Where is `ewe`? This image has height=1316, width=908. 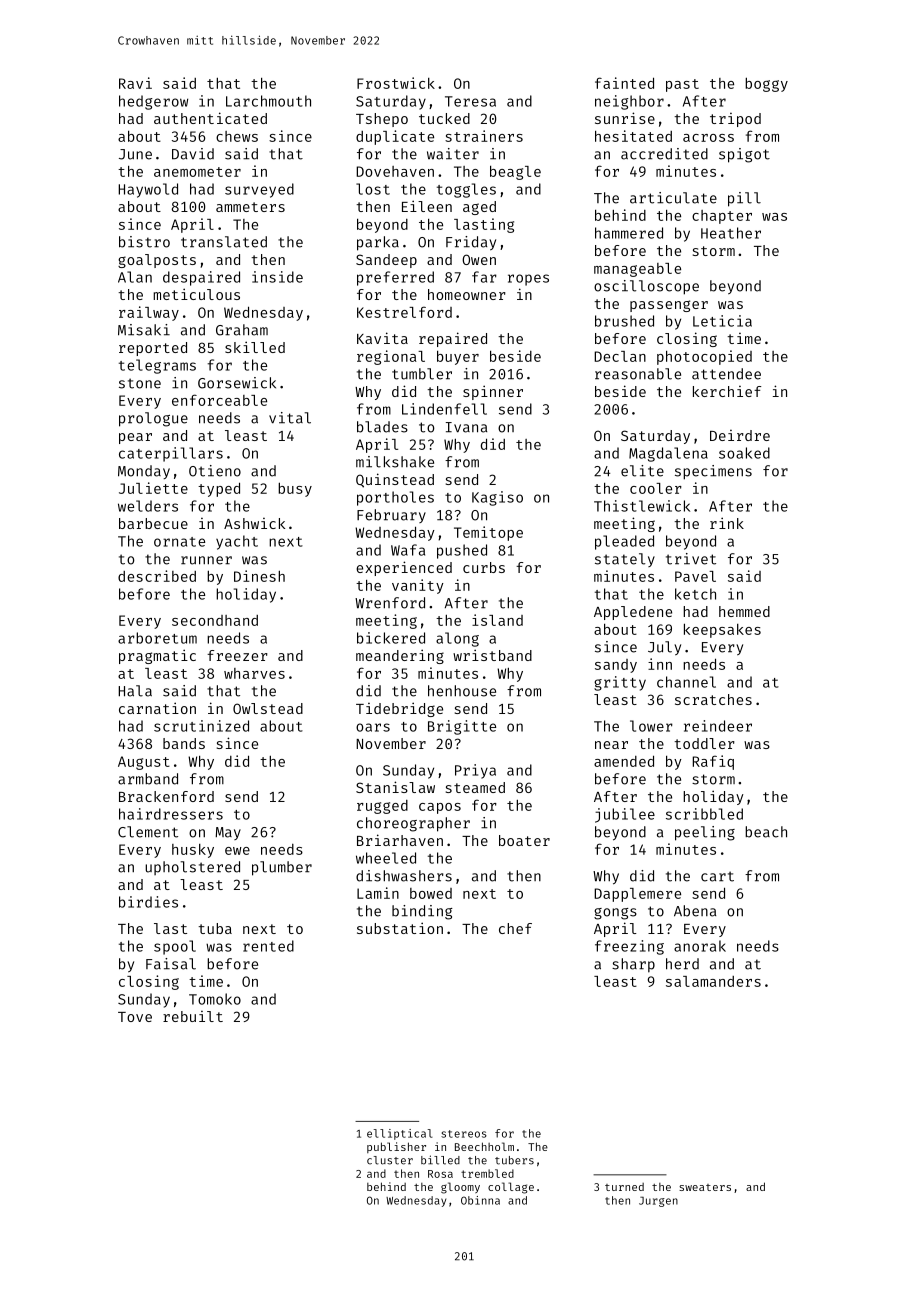 ewe is located at coordinates (237, 851).
